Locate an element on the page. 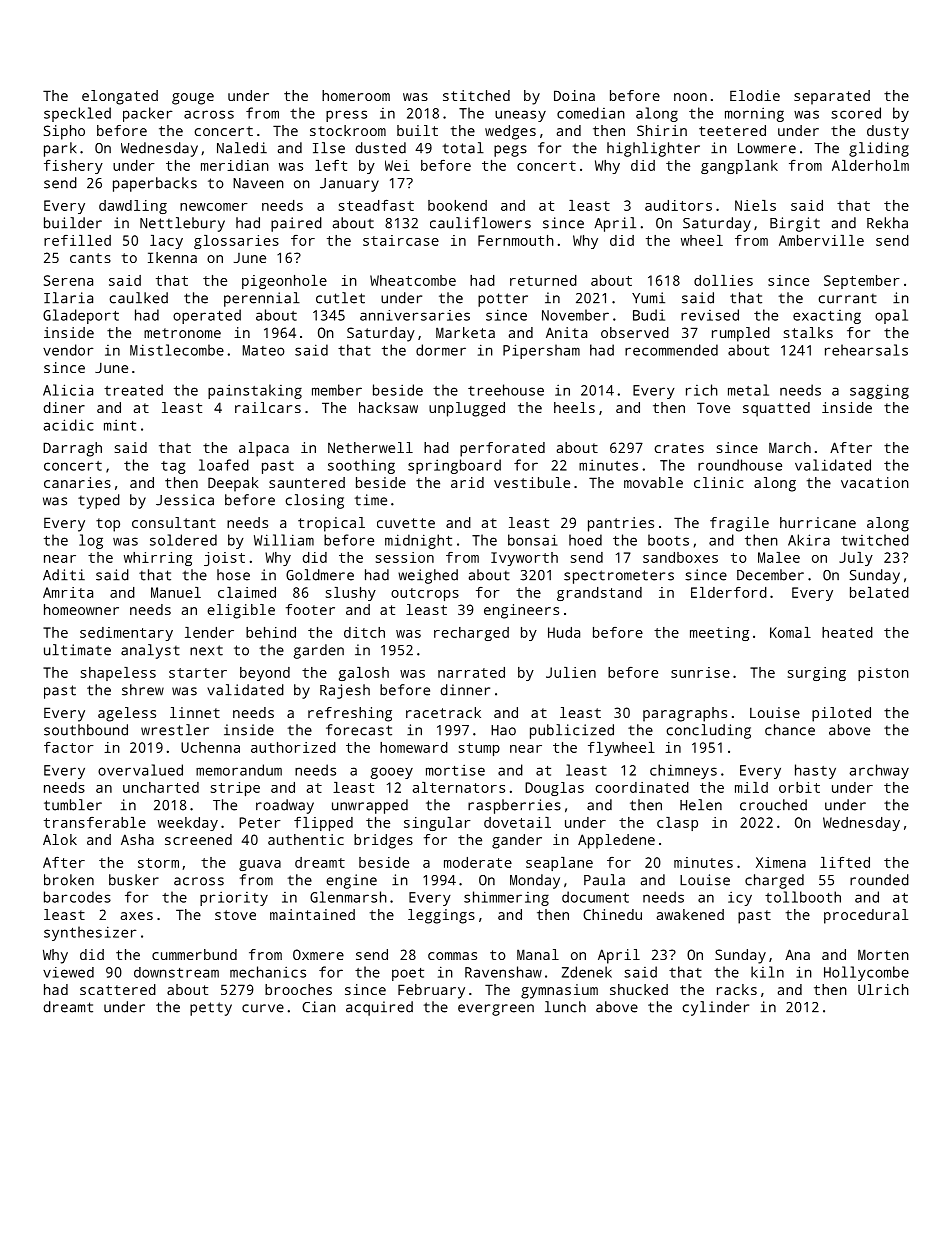 This page has height=1233, width=952. sagging is located at coordinates (879, 391).
